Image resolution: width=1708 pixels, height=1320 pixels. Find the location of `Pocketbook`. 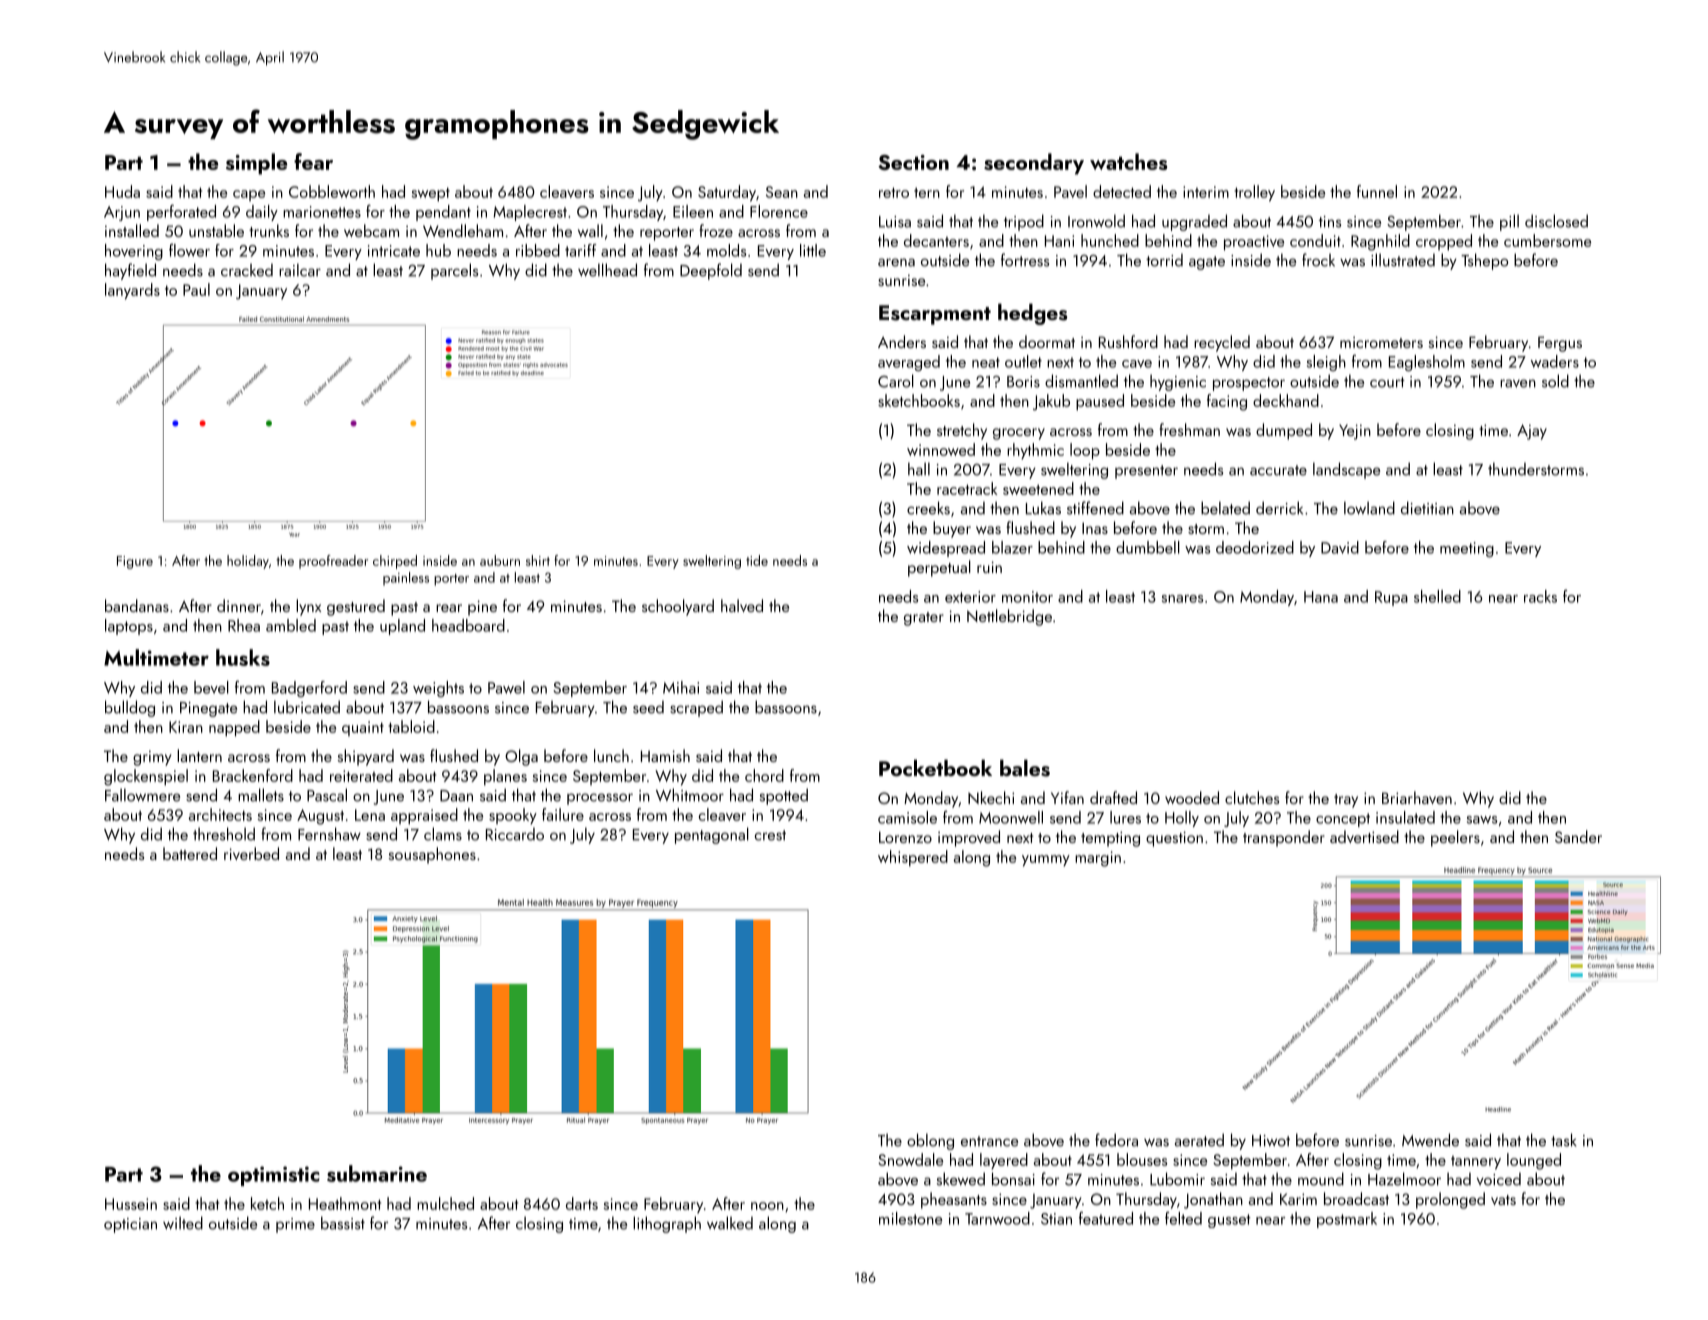

Pocketbook is located at coordinates (935, 767).
